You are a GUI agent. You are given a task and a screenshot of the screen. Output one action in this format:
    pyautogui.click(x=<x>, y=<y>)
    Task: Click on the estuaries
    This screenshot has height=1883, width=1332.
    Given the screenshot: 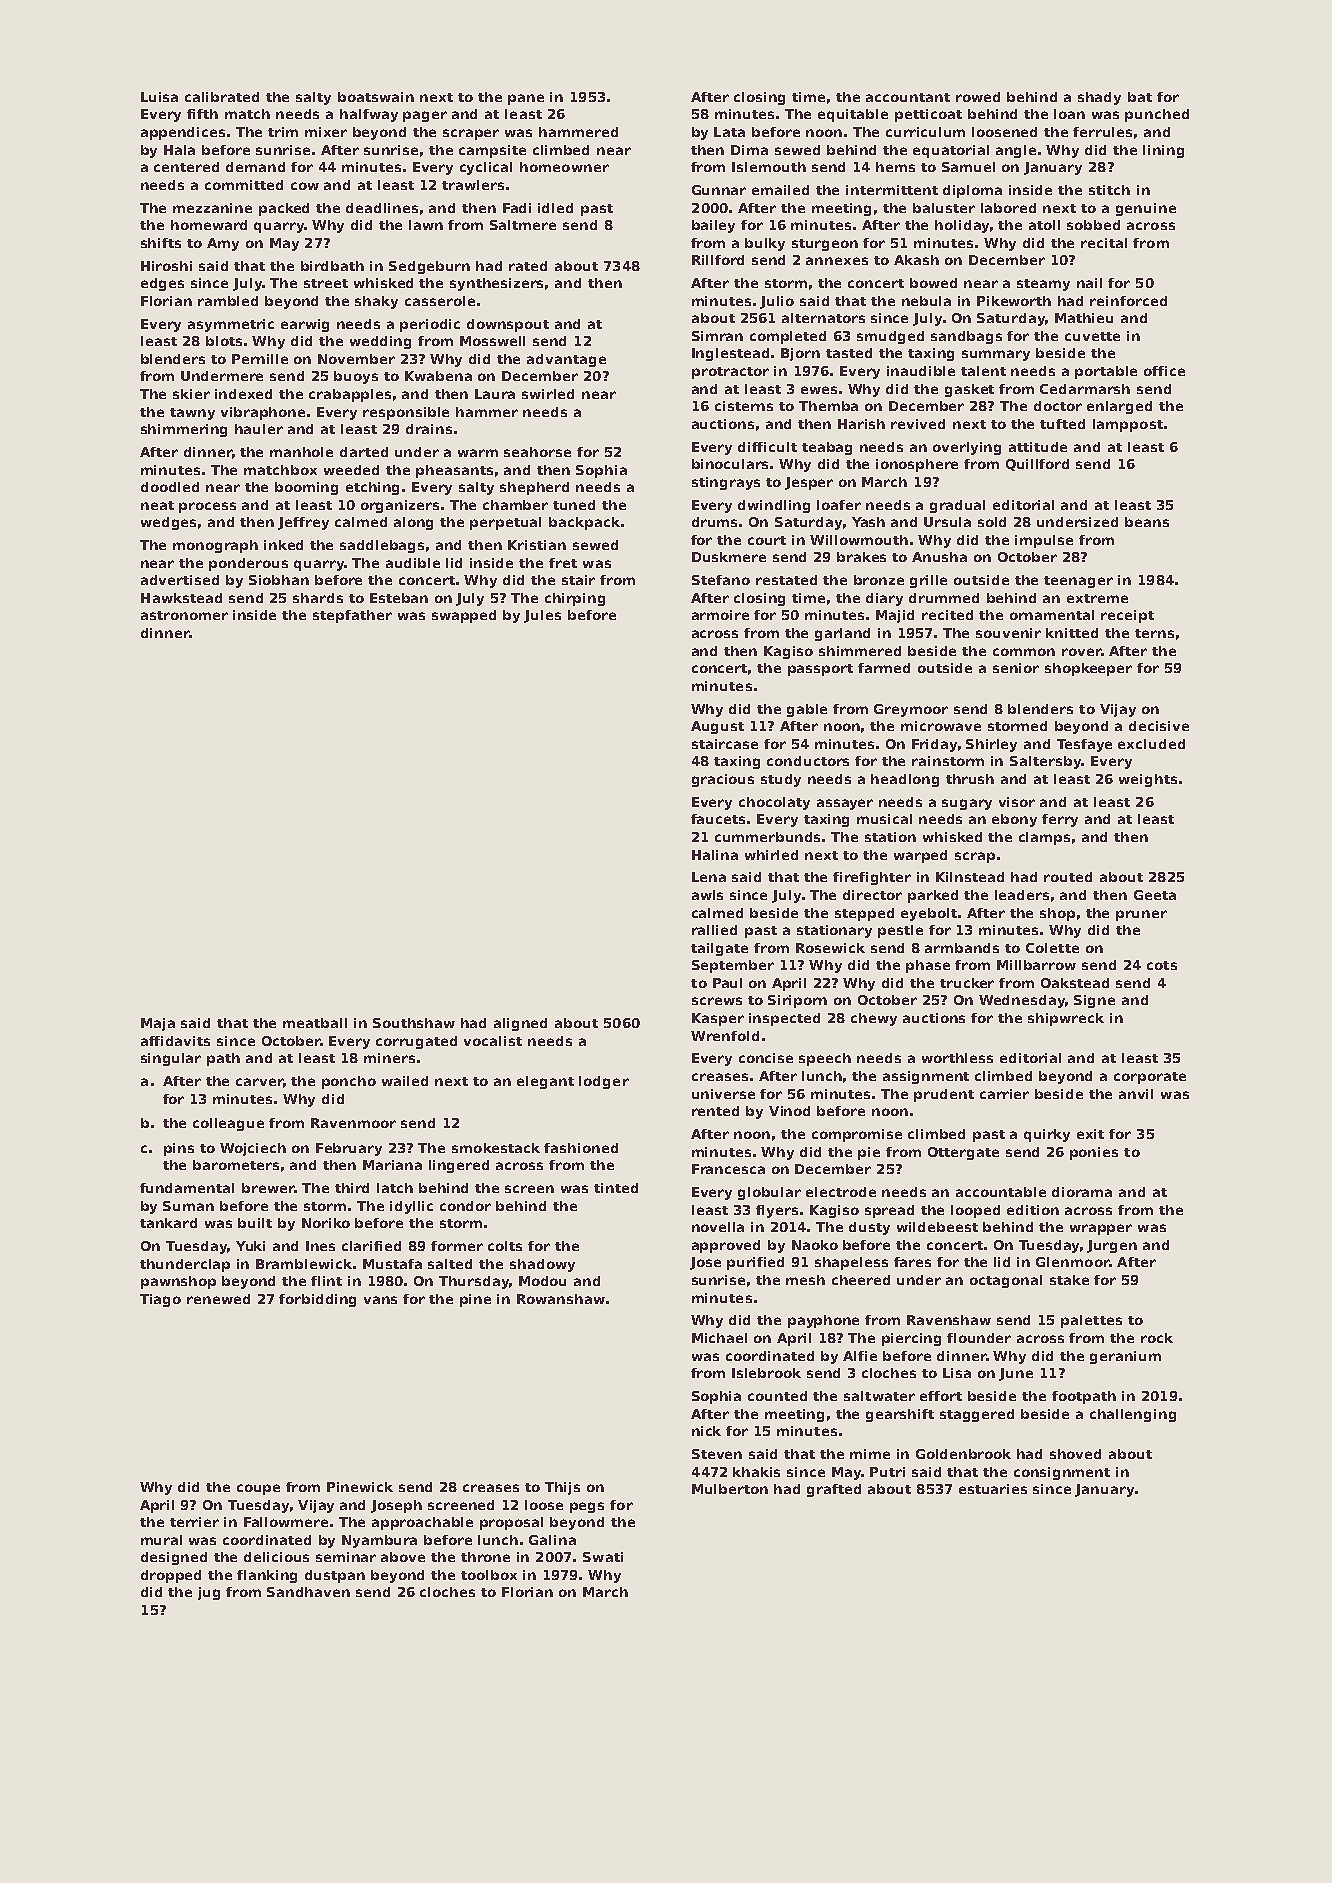 What is the action you would take?
    pyautogui.click(x=993, y=1489)
